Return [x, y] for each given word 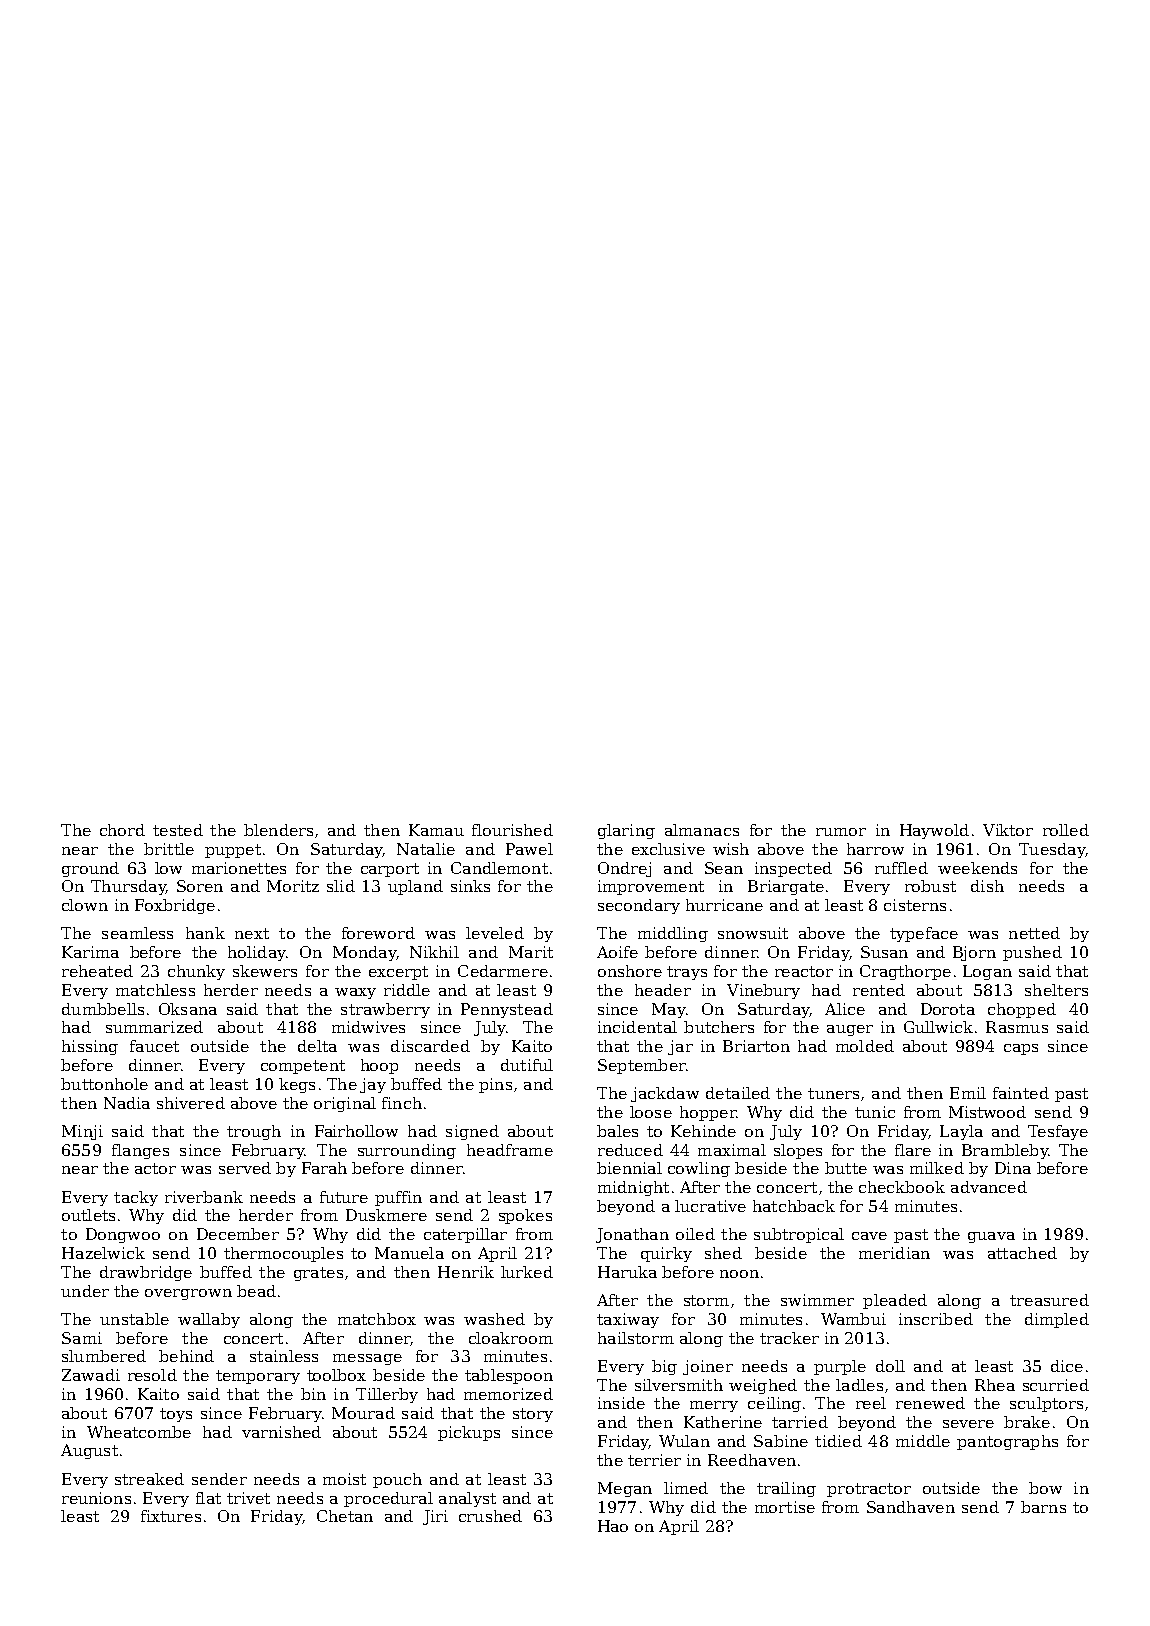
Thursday [128, 887]
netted [1034, 933]
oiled [695, 1234]
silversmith [679, 1385]
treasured [1049, 1300]
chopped [1022, 1010]
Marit [531, 952]
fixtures [171, 1516]
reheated [97, 971]
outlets [88, 1215]
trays [687, 973]
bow [1045, 1488]
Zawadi [91, 1375]
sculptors [1046, 1404]
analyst [467, 1499]
